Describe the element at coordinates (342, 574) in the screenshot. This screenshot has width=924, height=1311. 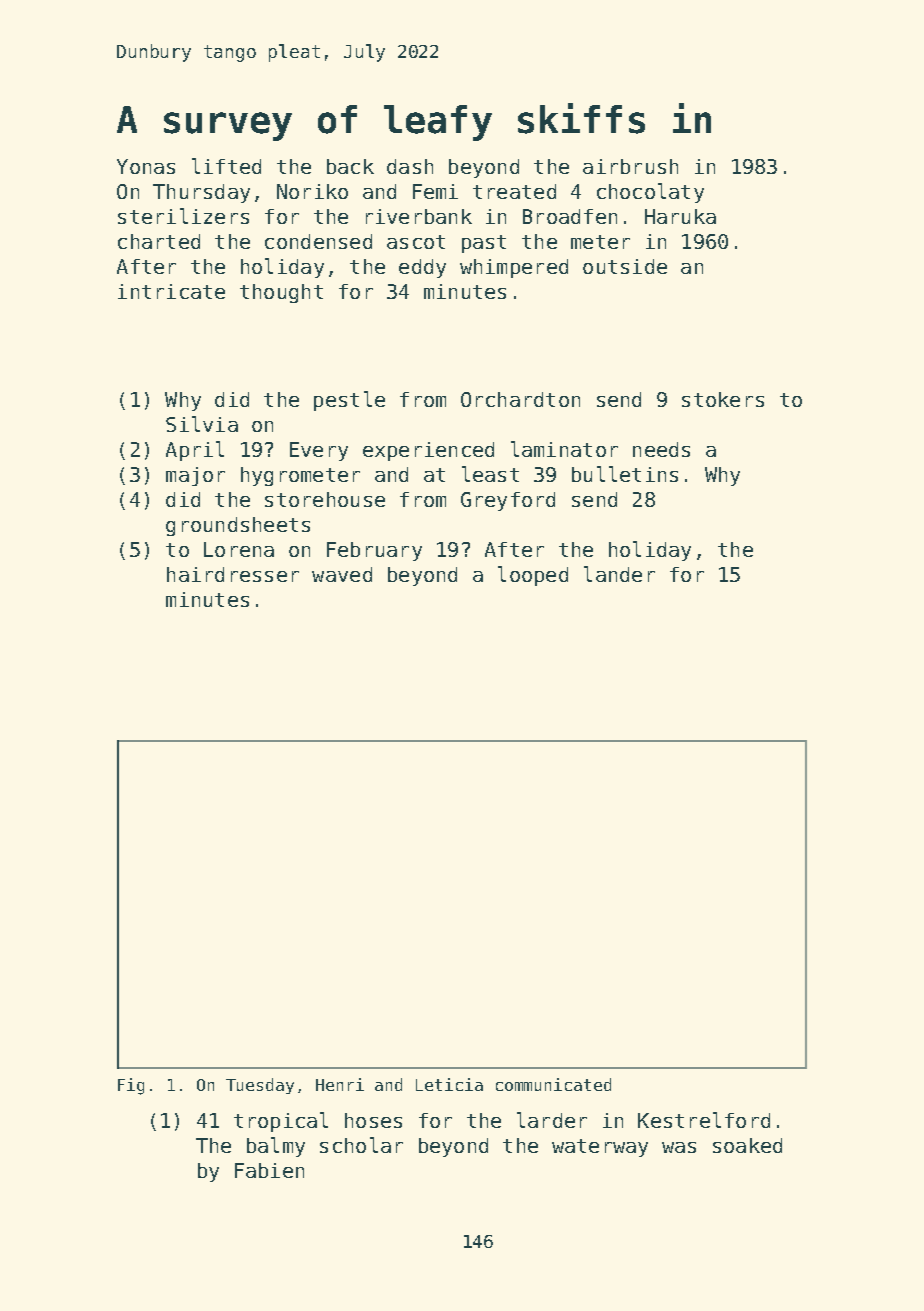
I see `waved` at that location.
